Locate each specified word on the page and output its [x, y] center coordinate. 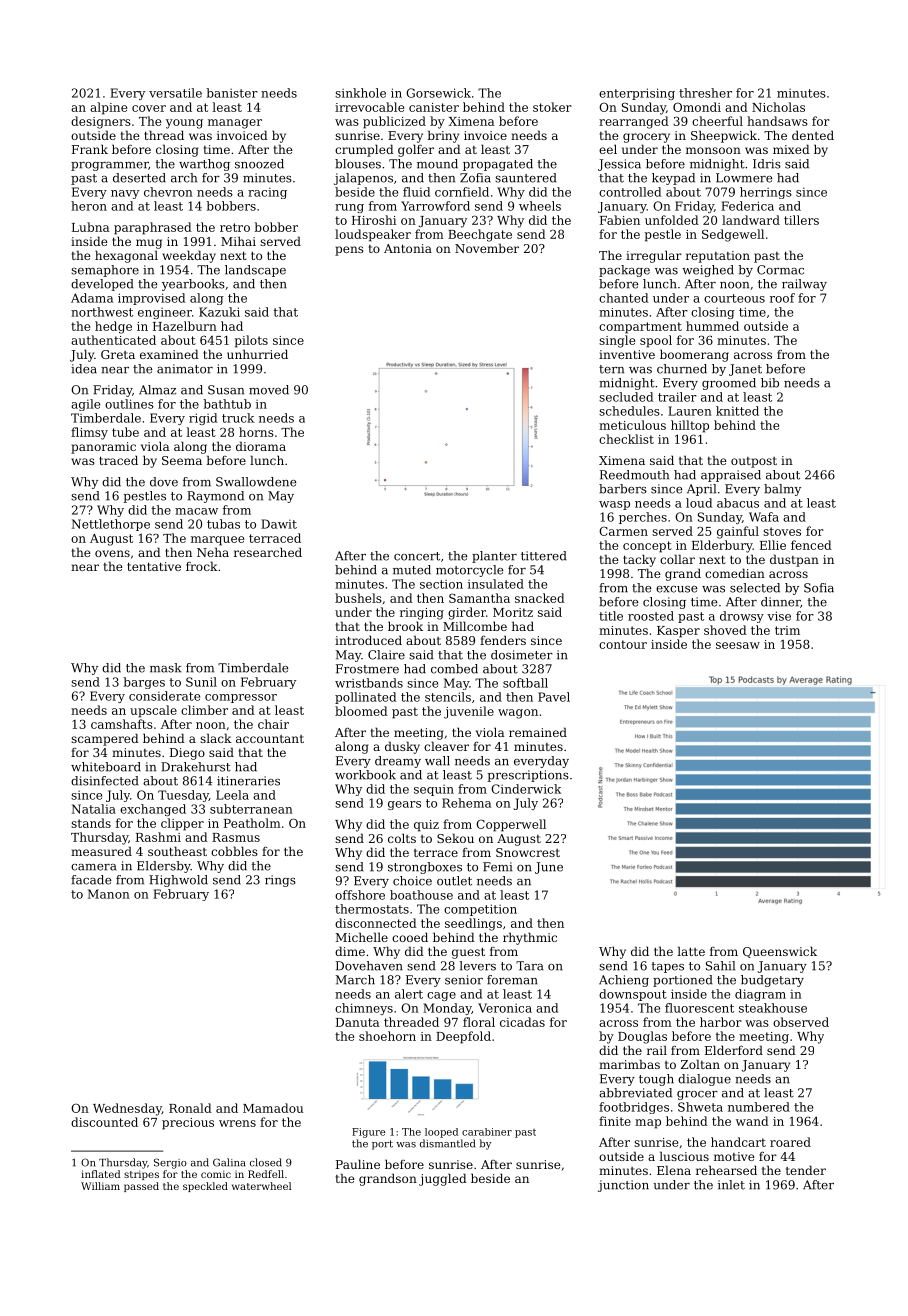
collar [677, 559]
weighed [708, 271]
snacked [540, 598]
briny [443, 136]
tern [611, 369]
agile [85, 405]
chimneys [364, 1009]
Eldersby [164, 867]
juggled [443, 1179]
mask [166, 668]
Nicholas [778, 107]
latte [691, 951]
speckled [205, 1187]
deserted [139, 178]
